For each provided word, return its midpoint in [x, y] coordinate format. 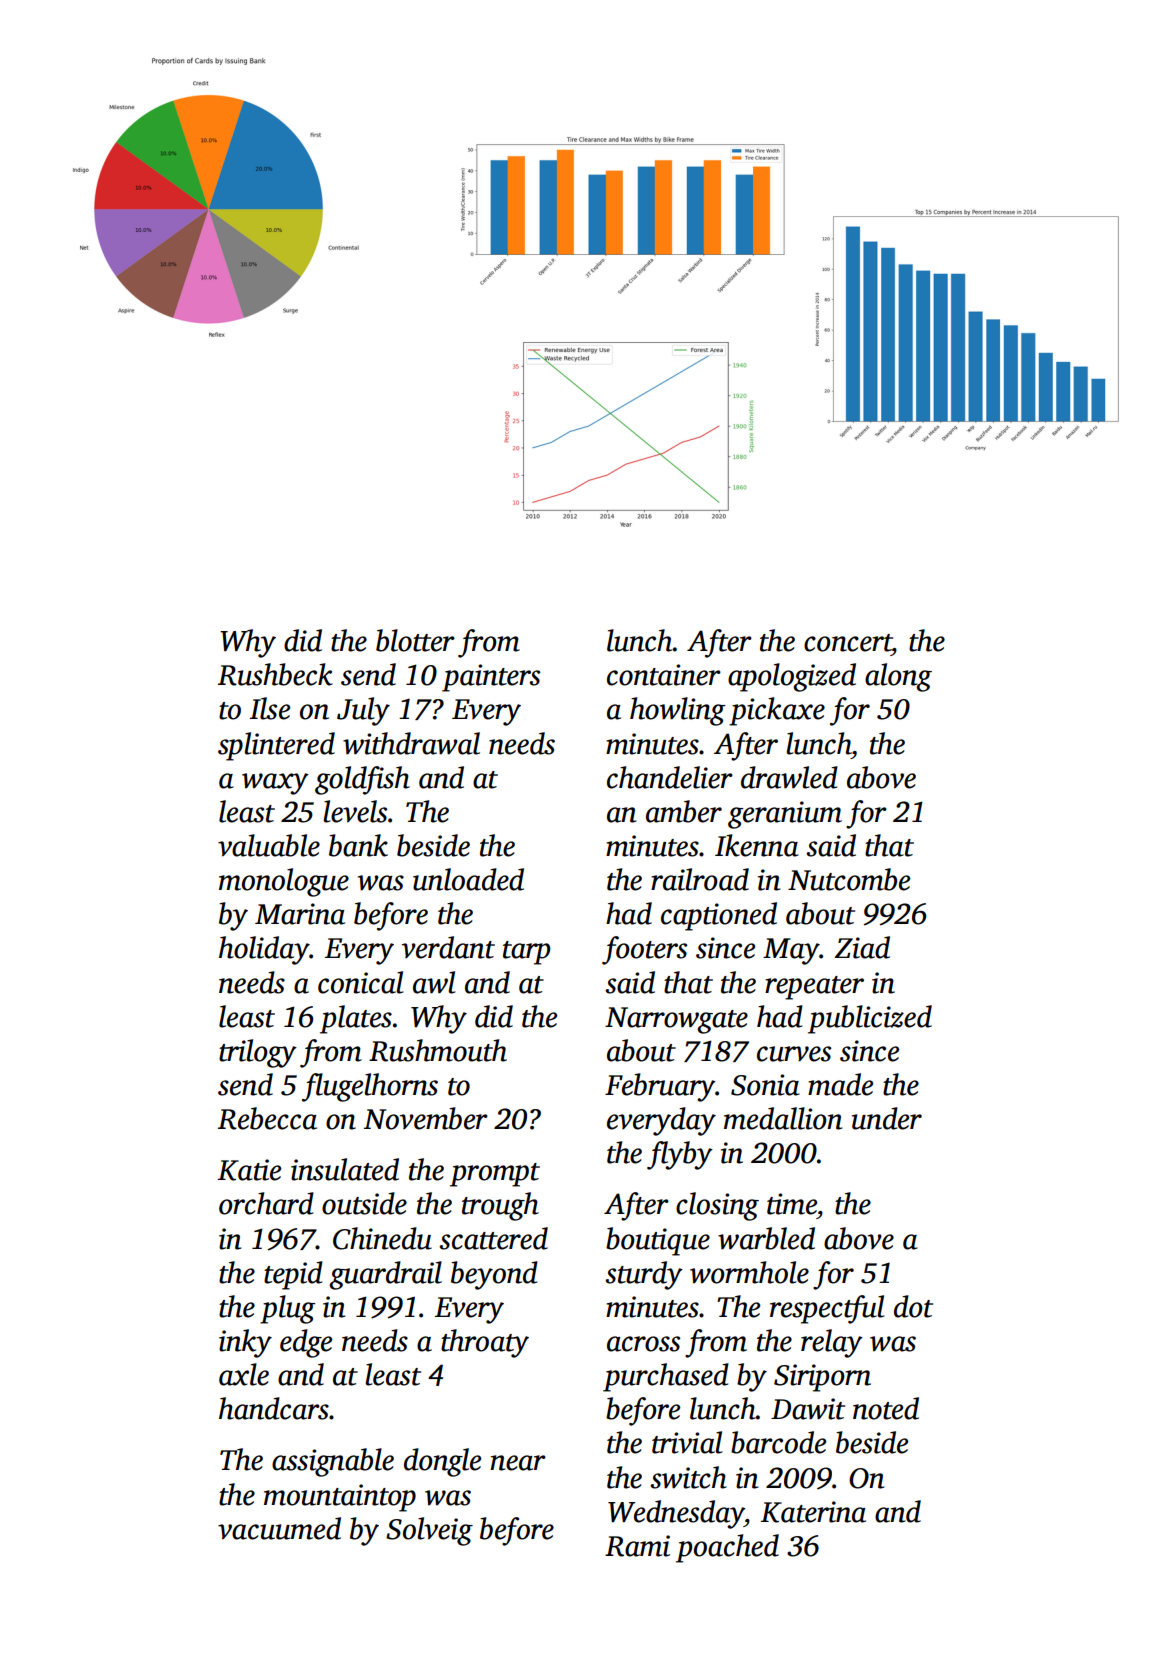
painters [491, 678]
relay [832, 1343]
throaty [485, 1343]
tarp [526, 953]
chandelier [670, 777]
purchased [666, 1377]
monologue [284, 882]
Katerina [813, 1512]
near [518, 1463]
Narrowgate [676, 1020]
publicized [870, 1019]
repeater [814, 988]
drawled [789, 777]
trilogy [258, 1053]
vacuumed [279, 1528]
